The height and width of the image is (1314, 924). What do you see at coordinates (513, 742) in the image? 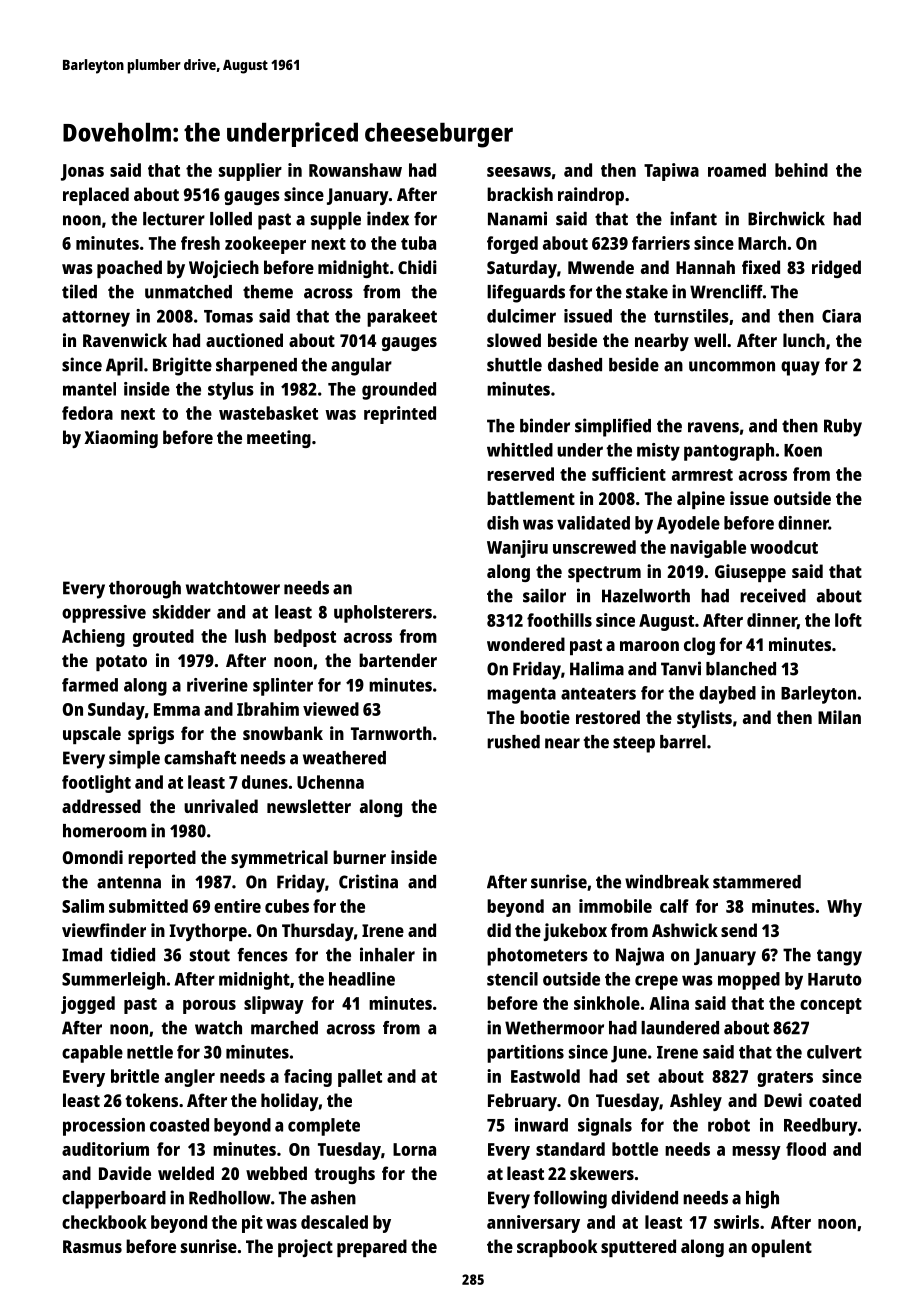
I see `rushed` at bounding box center [513, 742].
